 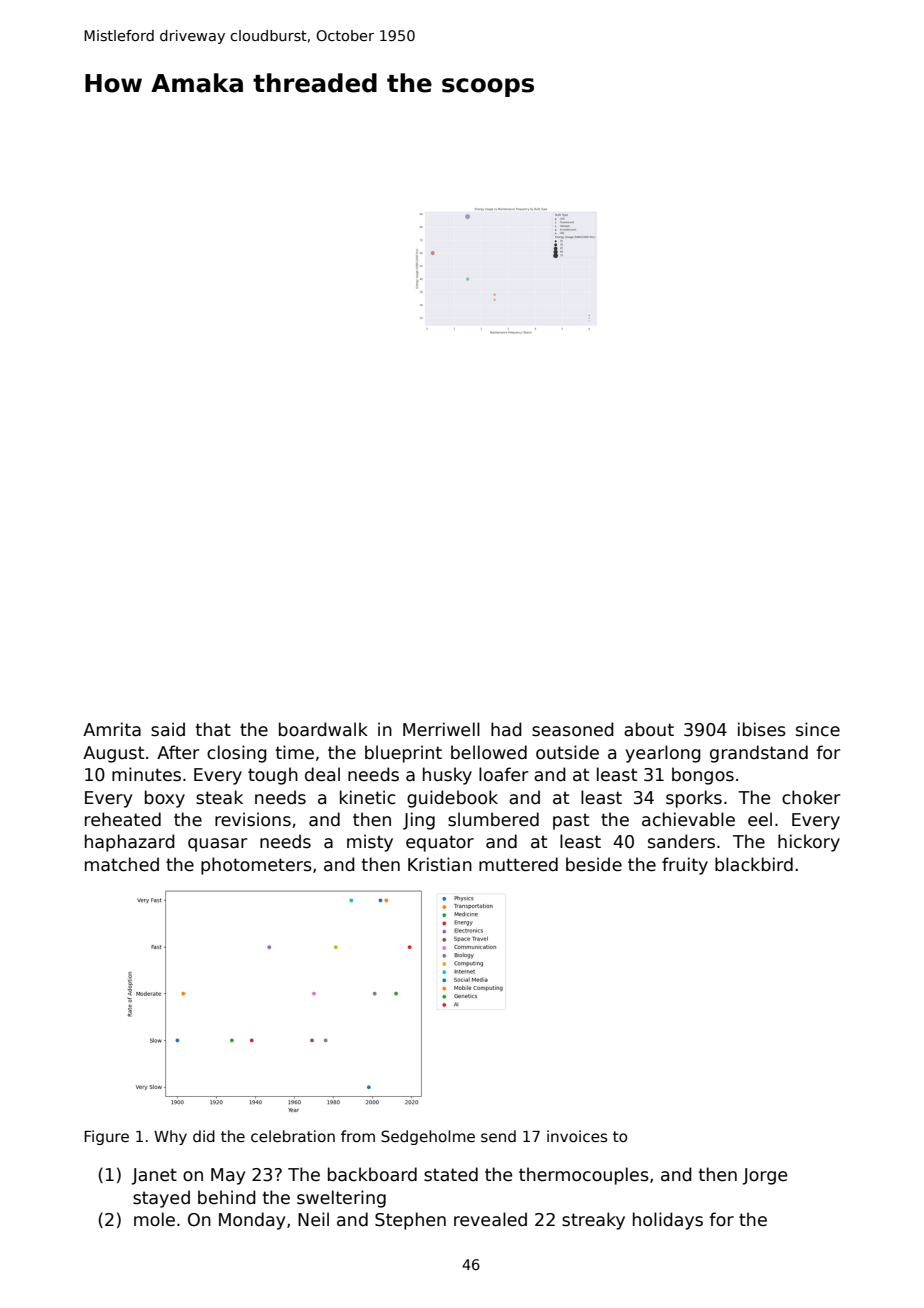 What do you see at coordinates (428, 1137) in the page?
I see `Sedgeholme` at bounding box center [428, 1137].
